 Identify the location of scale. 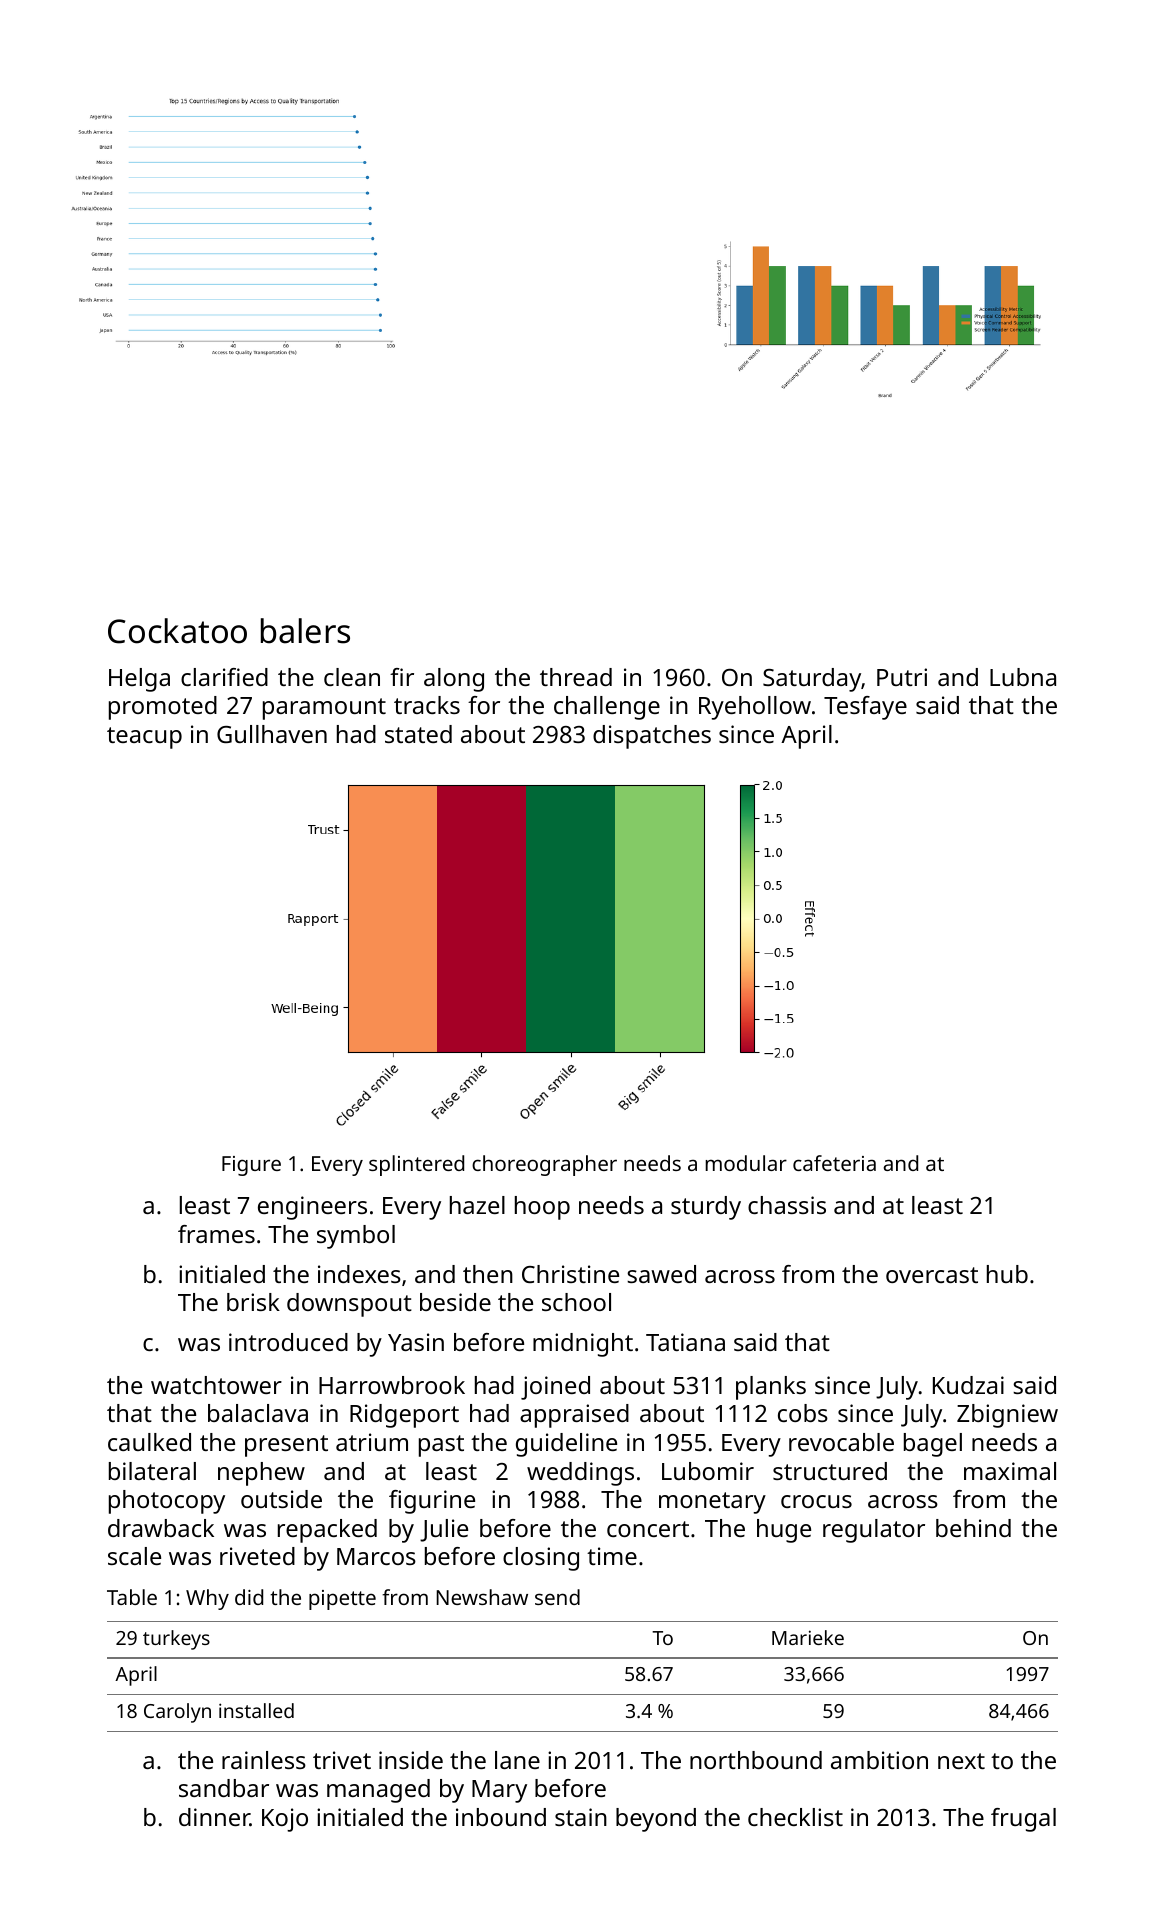
(134, 1556).
